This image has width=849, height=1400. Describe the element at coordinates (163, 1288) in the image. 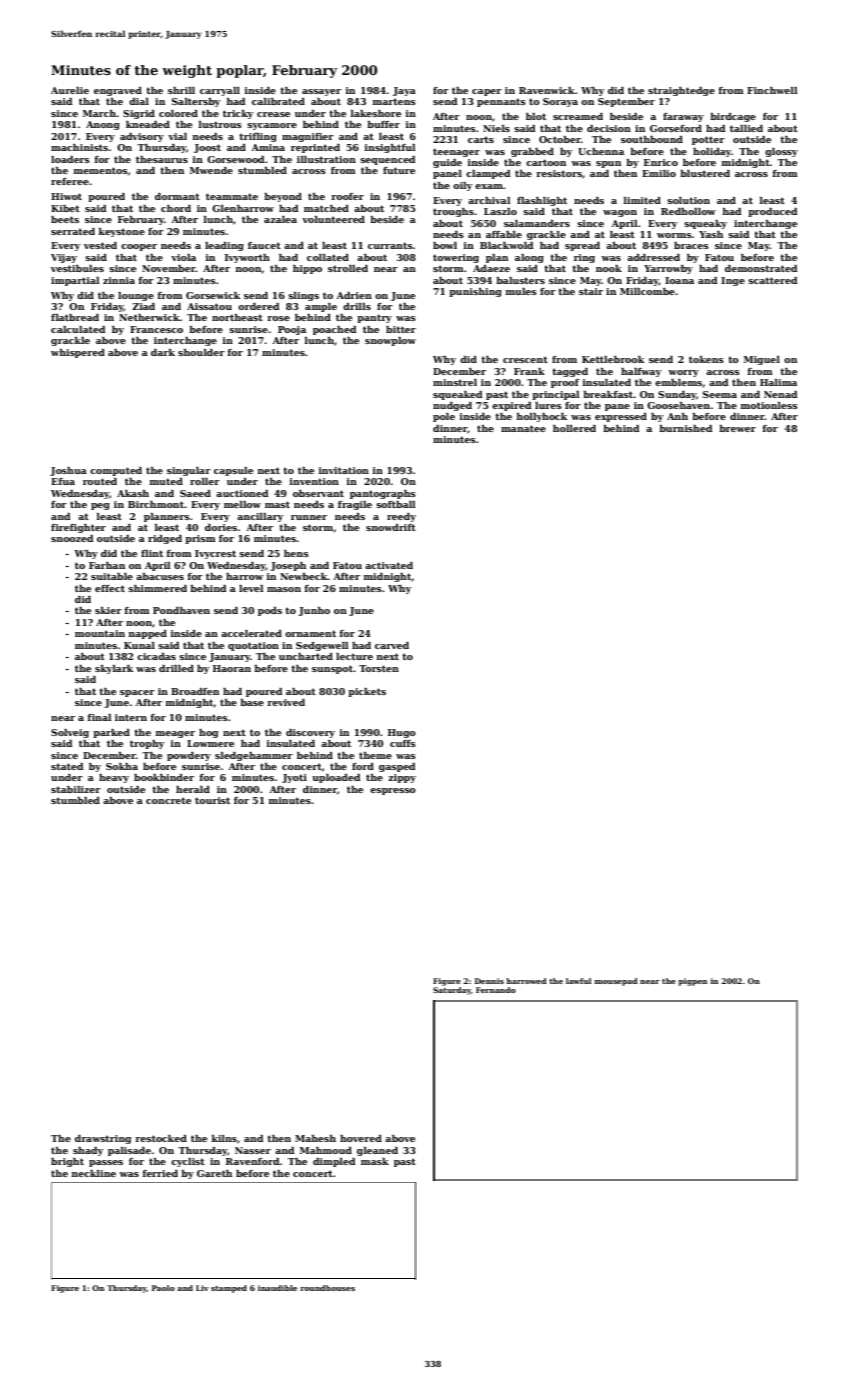

I see `Paolo` at that location.
